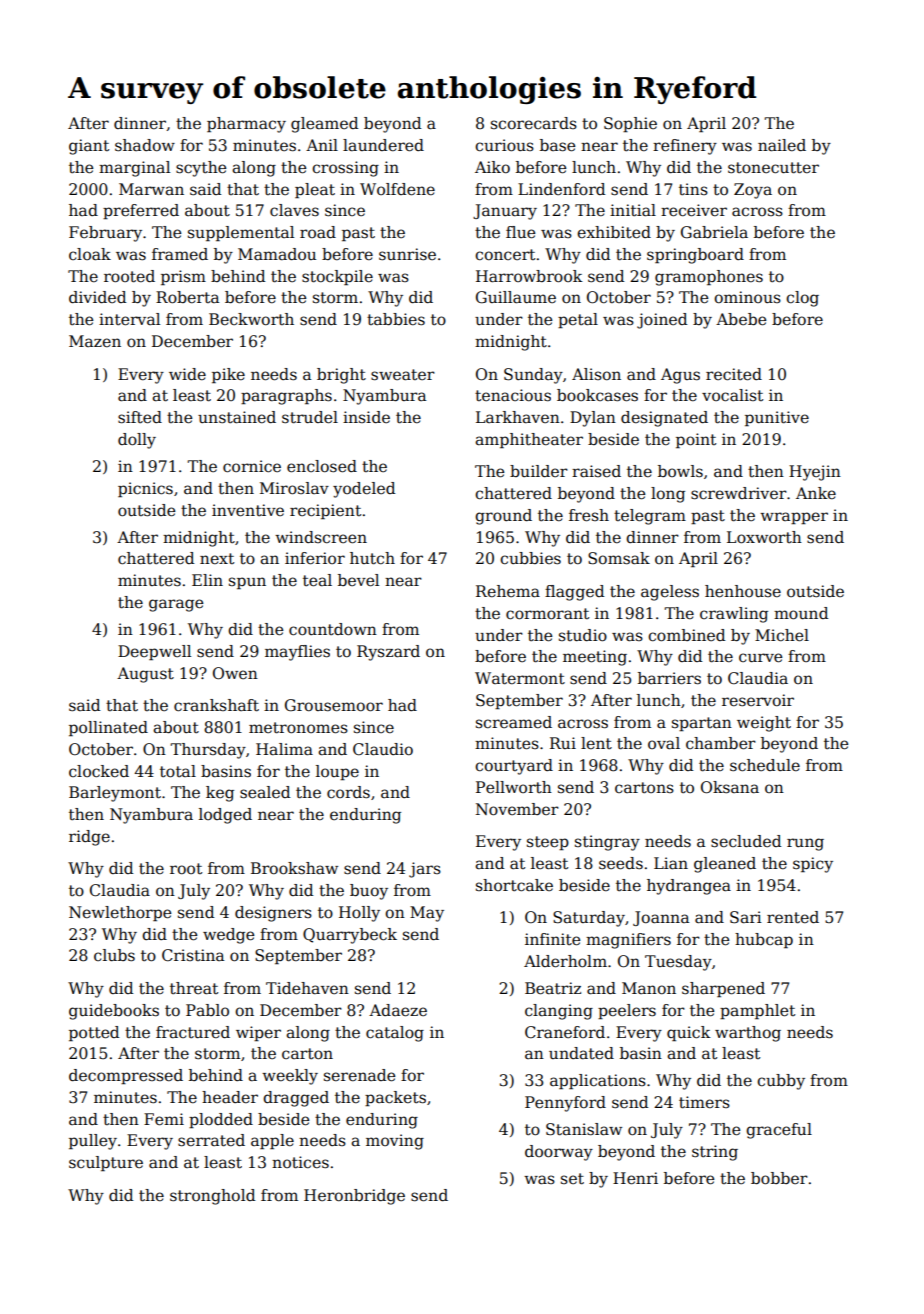 The width and height of the document is (924, 1314). Describe the element at coordinates (802, 299) in the document. I see `clog` at that location.
